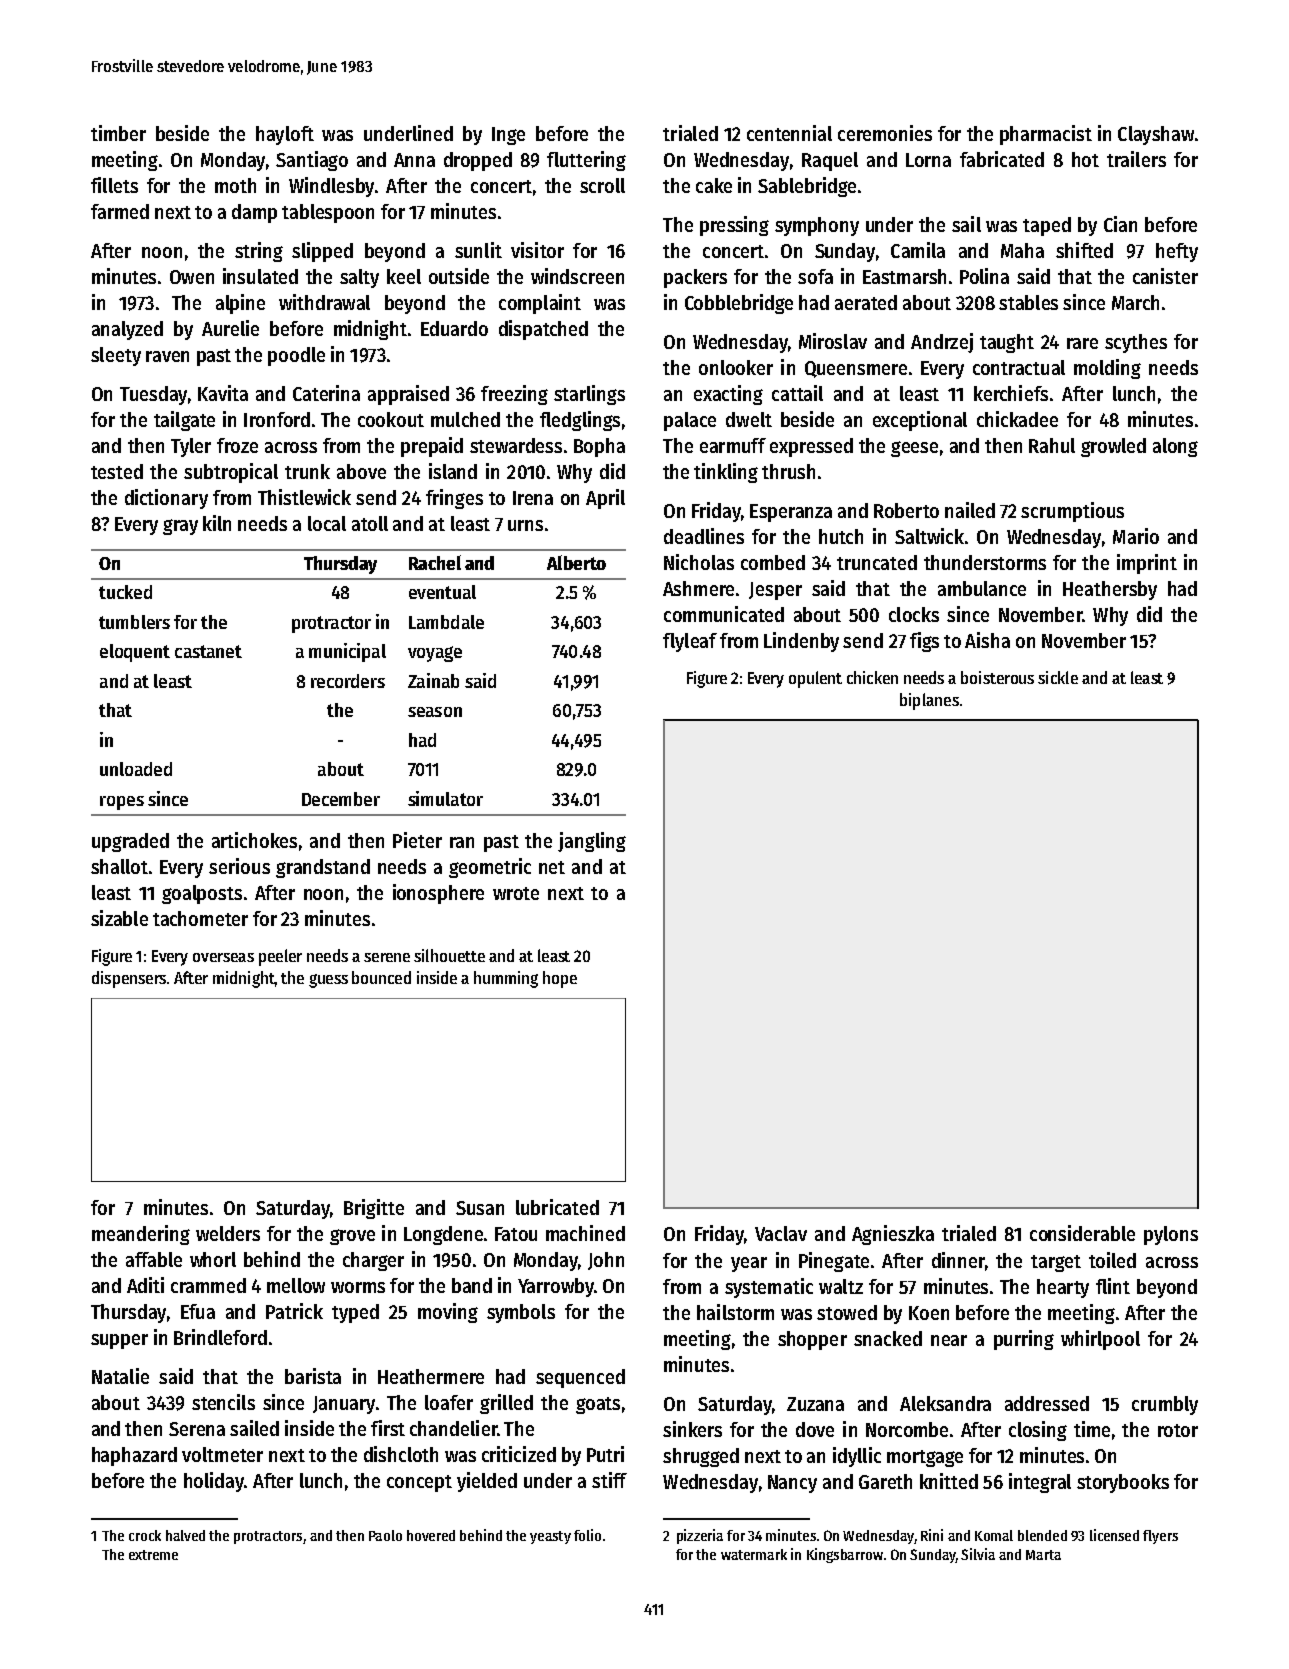 The image size is (1289, 1669). What do you see at coordinates (1171, 1235) in the screenshot?
I see `pylons` at bounding box center [1171, 1235].
